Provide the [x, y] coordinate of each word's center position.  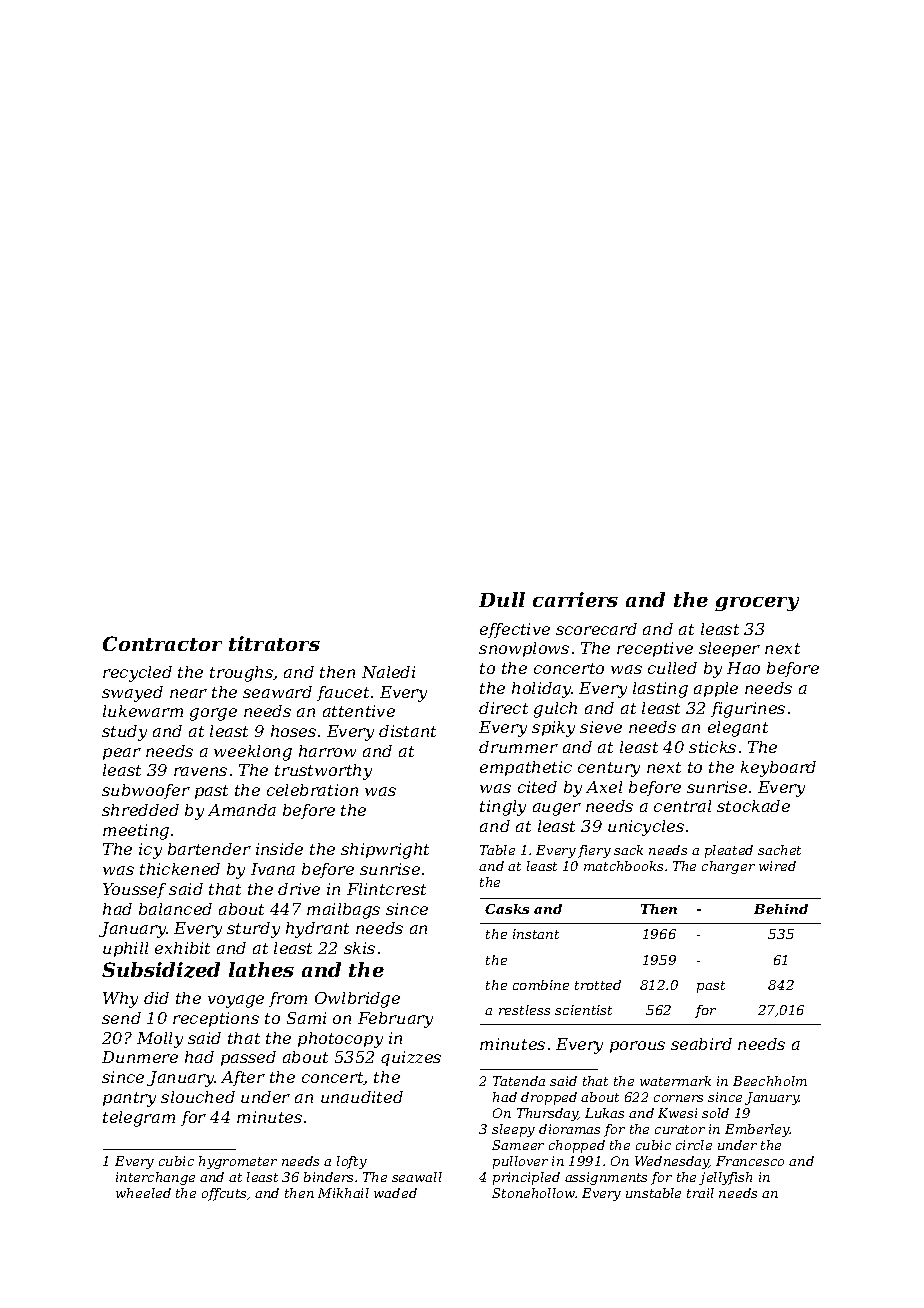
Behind [781, 909]
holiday [542, 690]
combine [541, 985]
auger [557, 809]
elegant [738, 729]
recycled [137, 674]
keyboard [778, 769]
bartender [209, 849]
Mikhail [343, 1193]
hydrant [317, 930]
